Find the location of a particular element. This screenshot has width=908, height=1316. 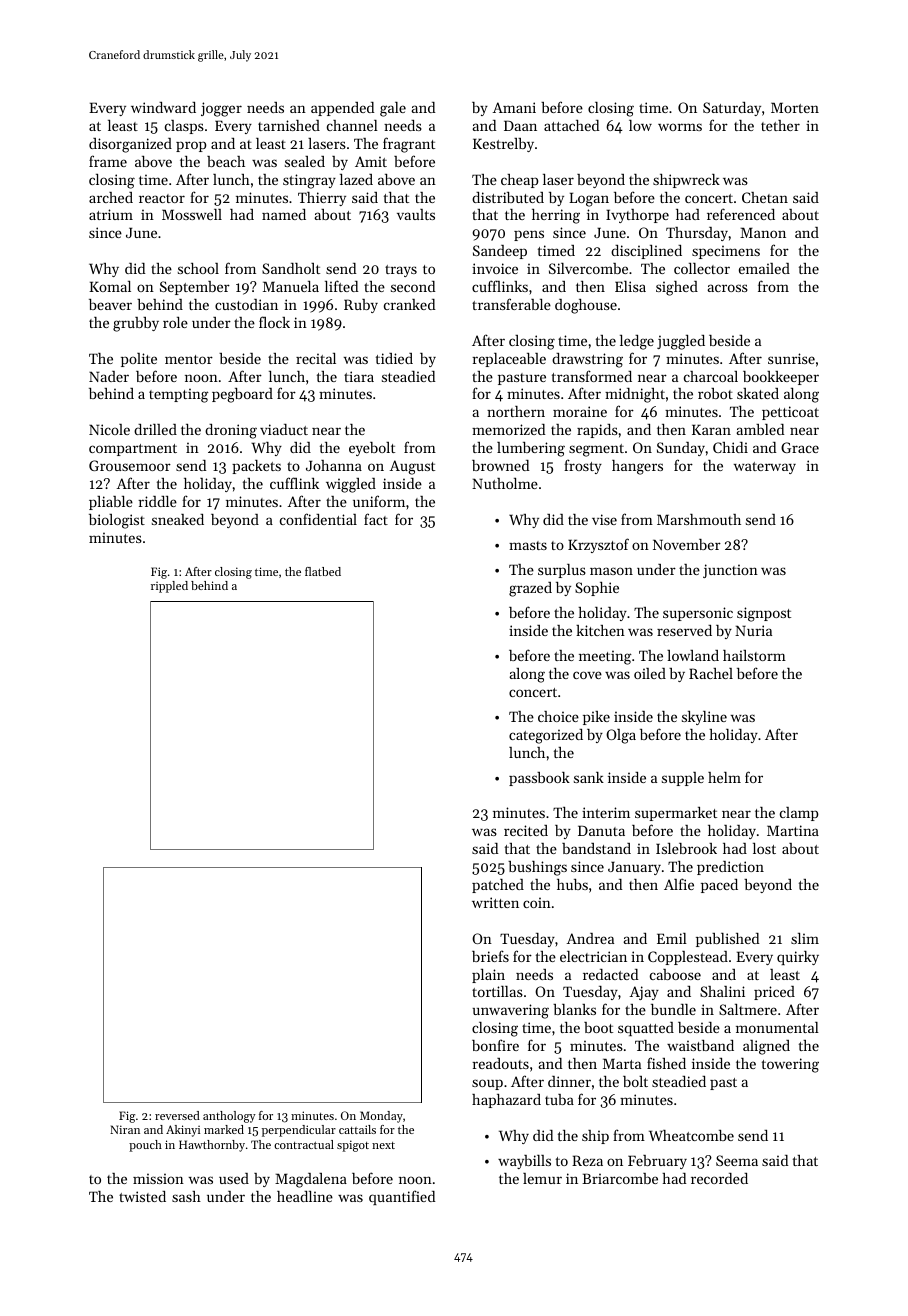

rippled is located at coordinates (169, 587).
